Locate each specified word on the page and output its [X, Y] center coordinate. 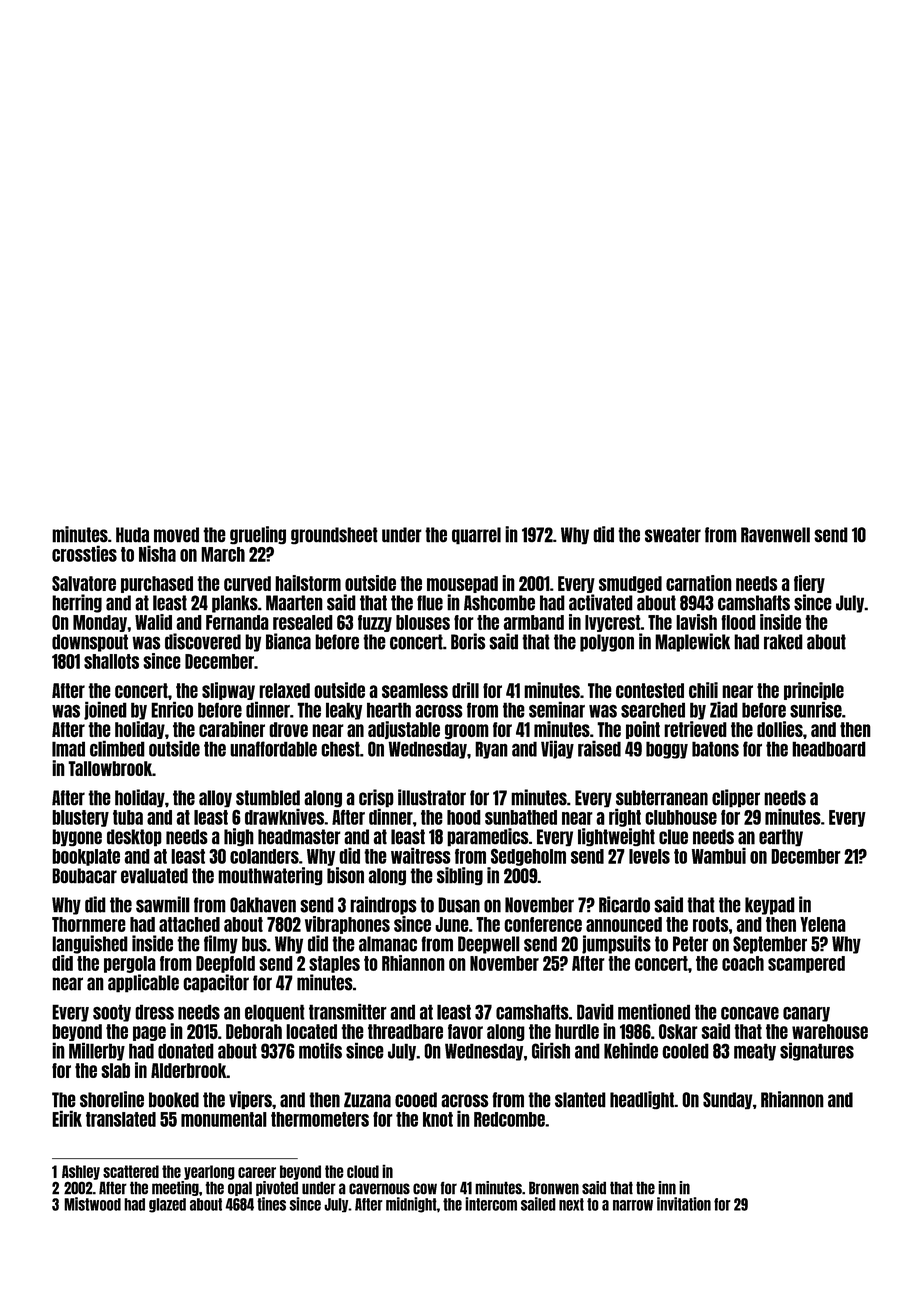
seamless [415, 690]
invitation [684, 1204]
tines [271, 1204]
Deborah [254, 1031]
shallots [111, 661]
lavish [696, 622]
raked [783, 642]
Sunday [728, 1101]
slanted [580, 1100]
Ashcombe [499, 603]
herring [77, 603]
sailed [538, 1204]
